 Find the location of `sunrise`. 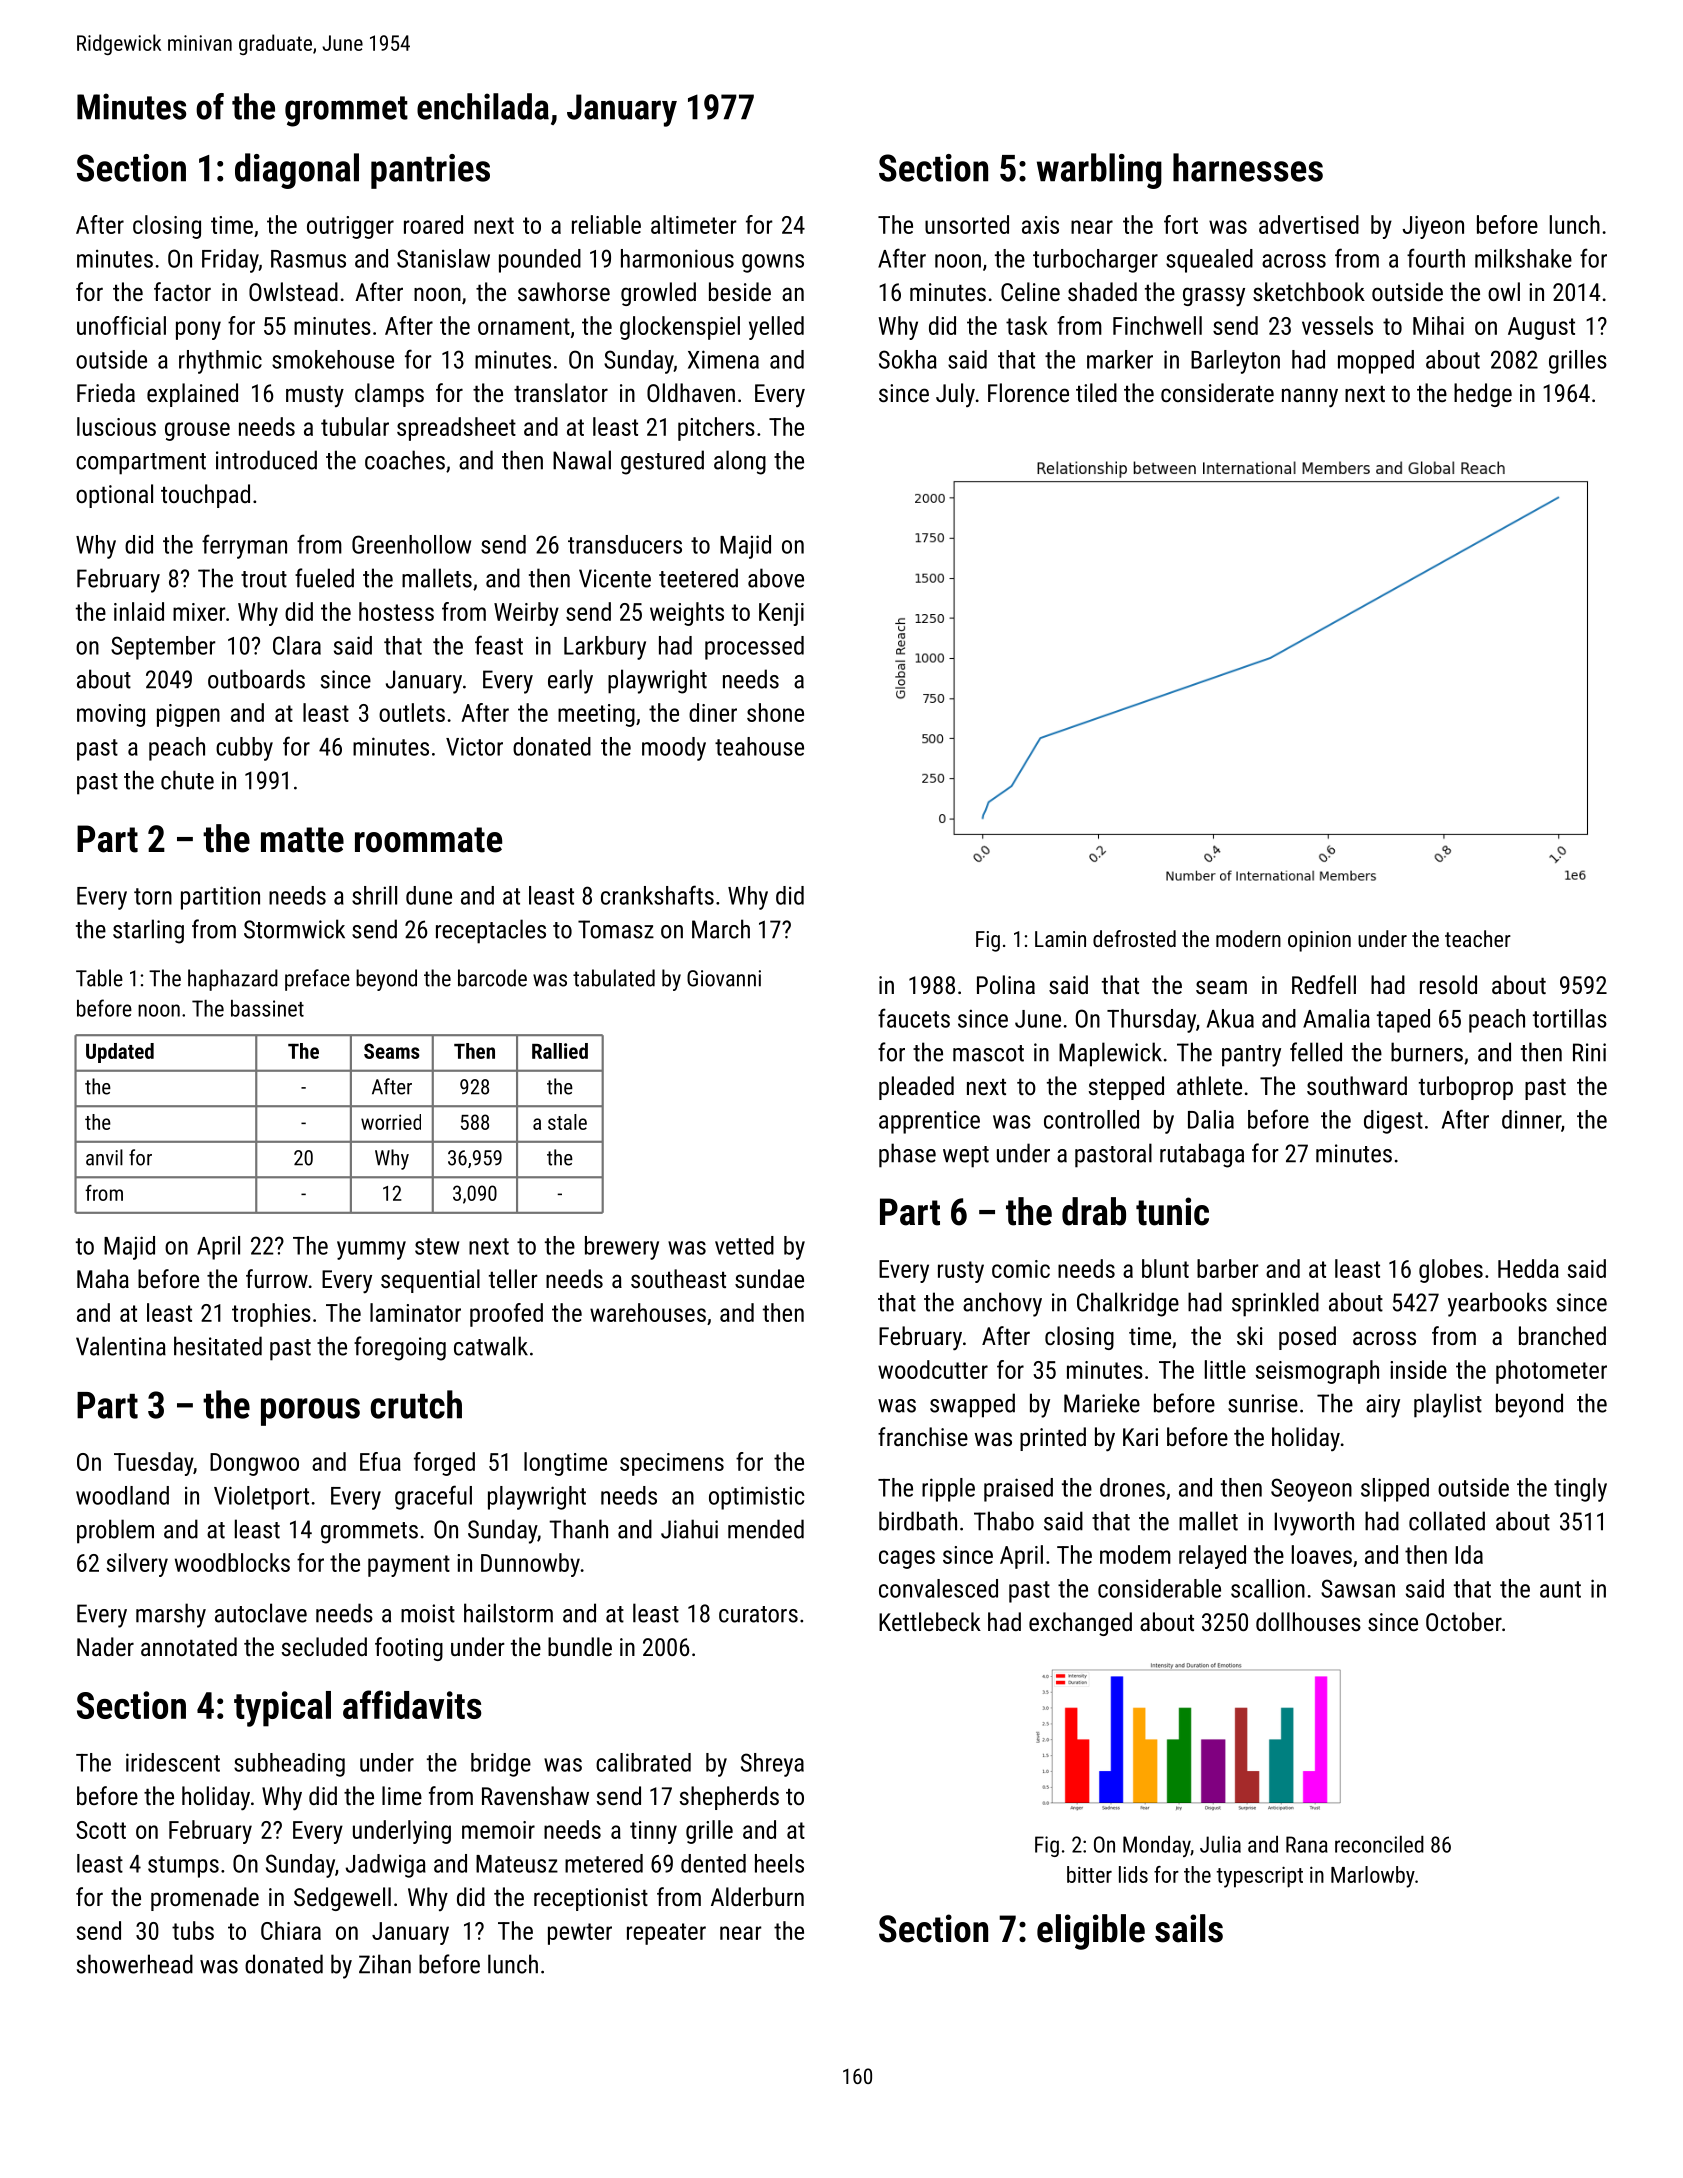

sunrise is located at coordinates (1263, 1403).
